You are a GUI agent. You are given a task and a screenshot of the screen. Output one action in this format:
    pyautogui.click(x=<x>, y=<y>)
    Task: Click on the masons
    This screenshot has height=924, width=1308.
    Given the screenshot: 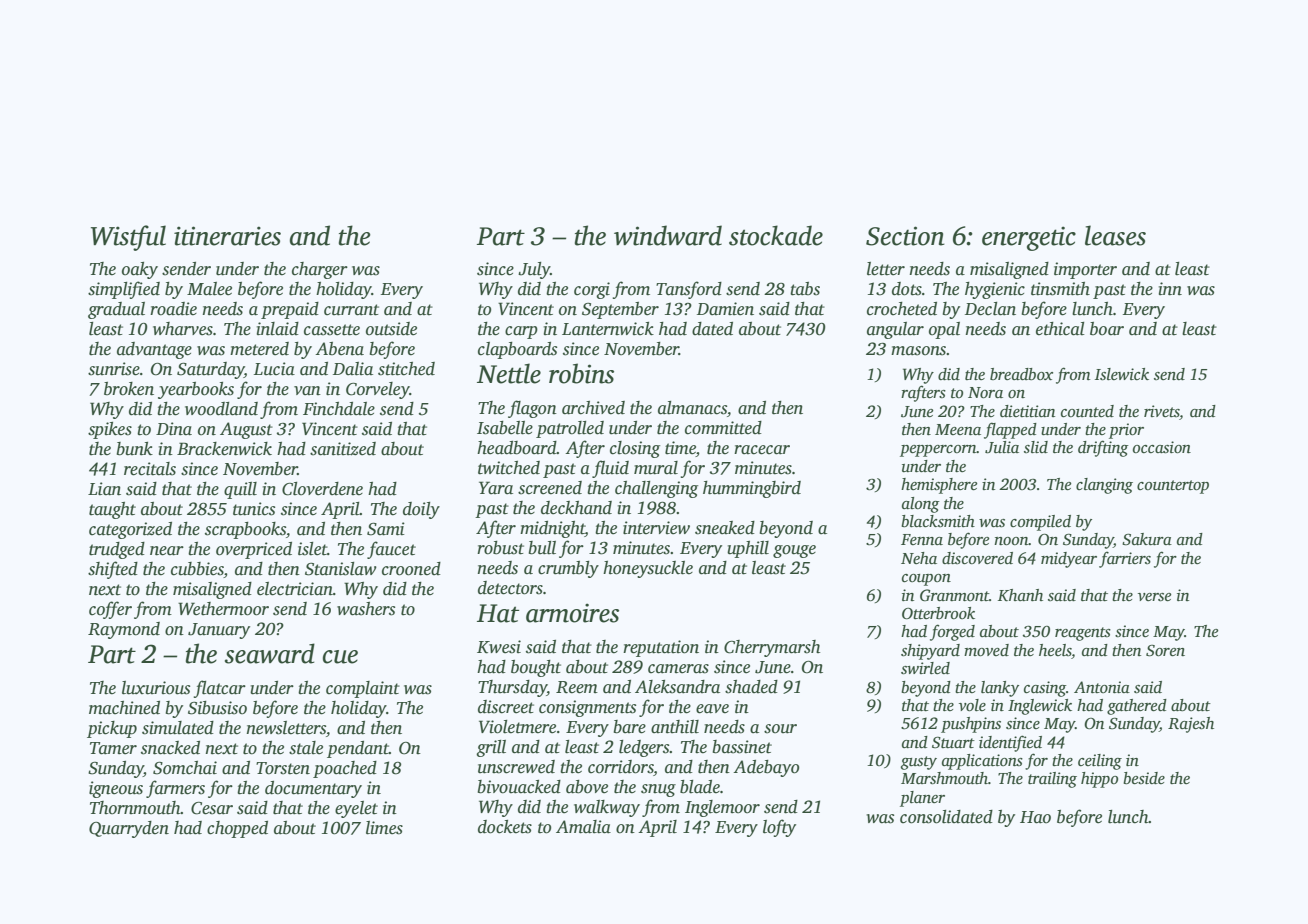 What is the action you would take?
    pyautogui.click(x=918, y=351)
